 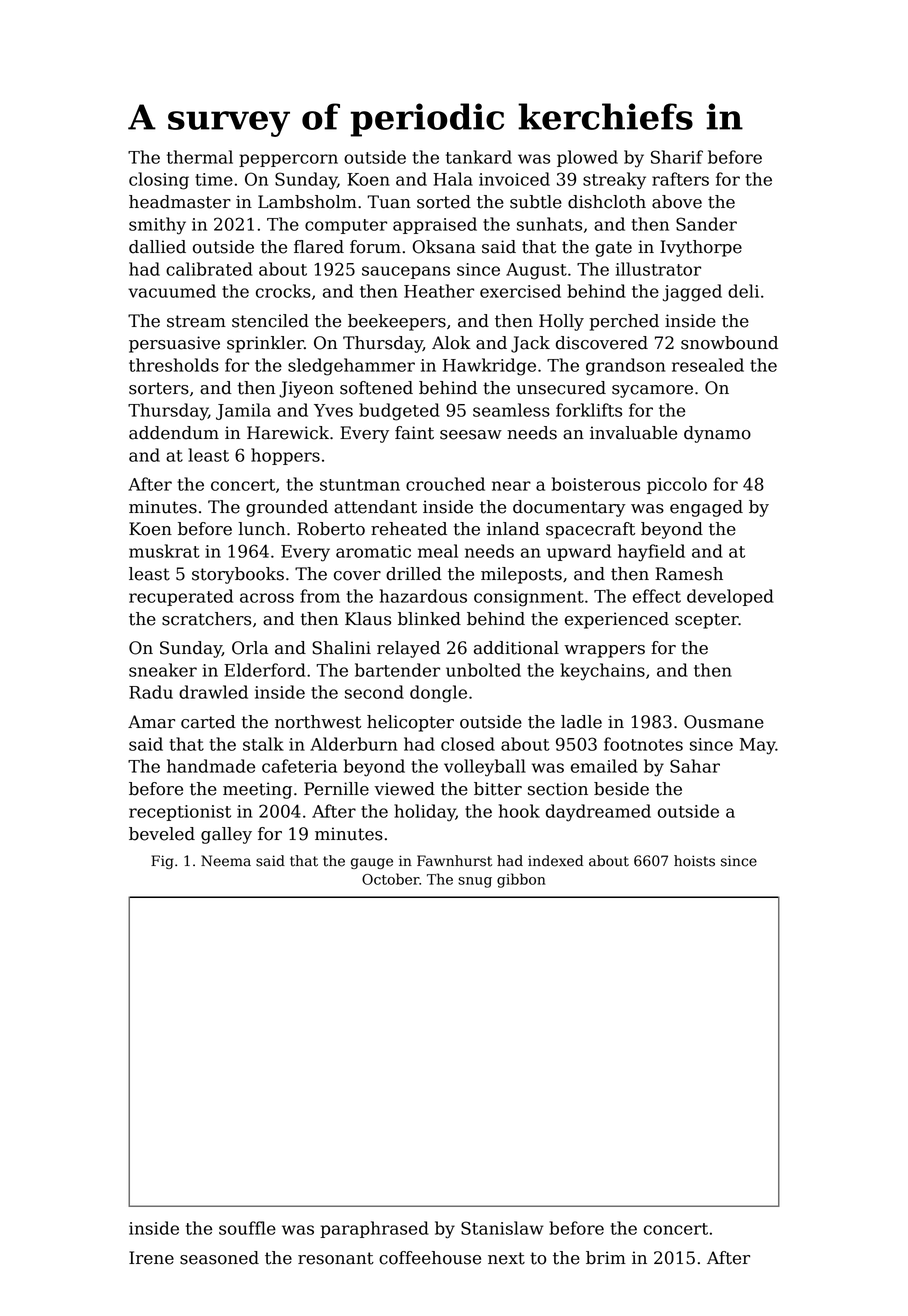 I want to click on paraphrased, so click(x=374, y=1229).
